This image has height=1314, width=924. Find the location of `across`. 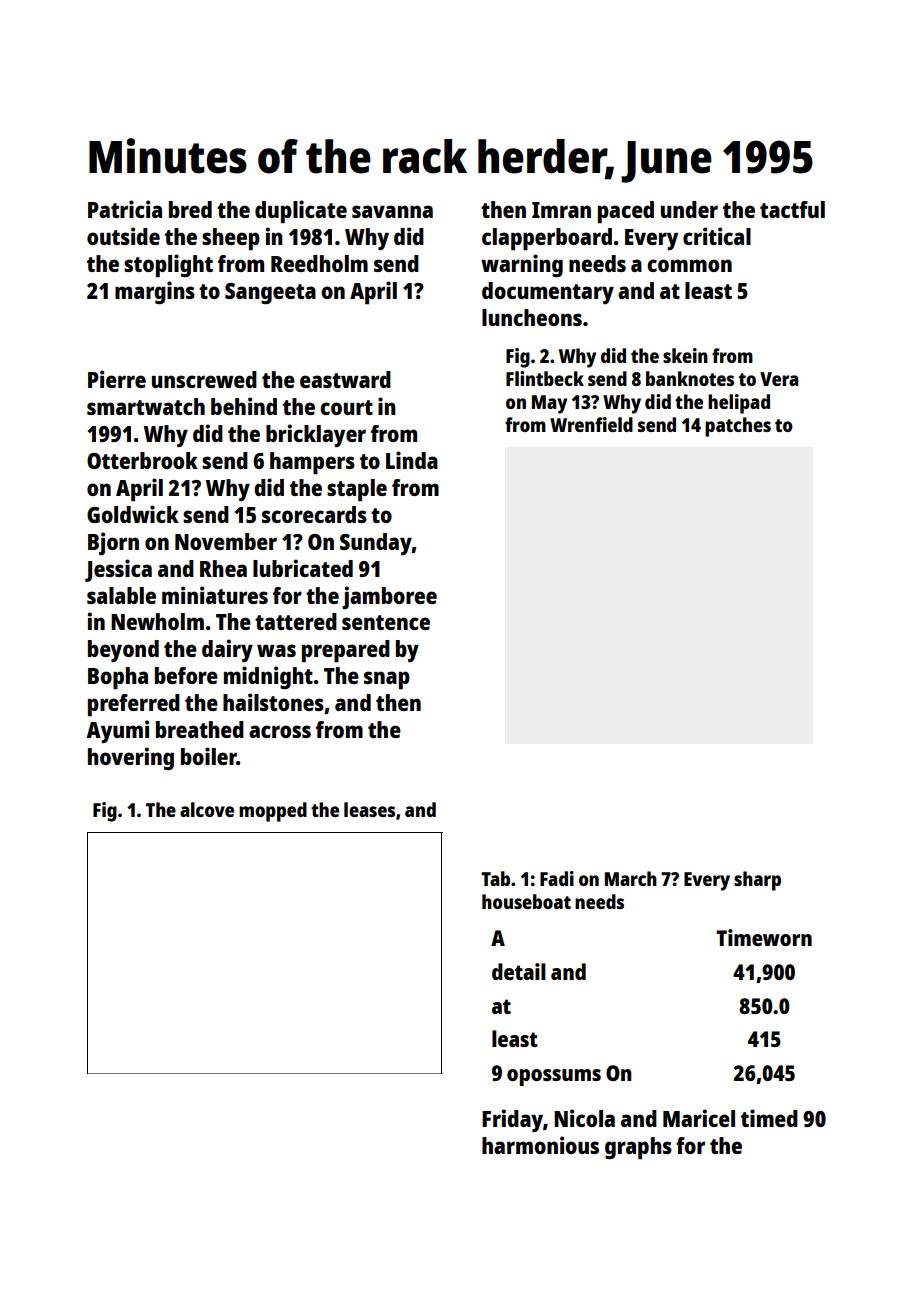

across is located at coordinates (280, 731).
